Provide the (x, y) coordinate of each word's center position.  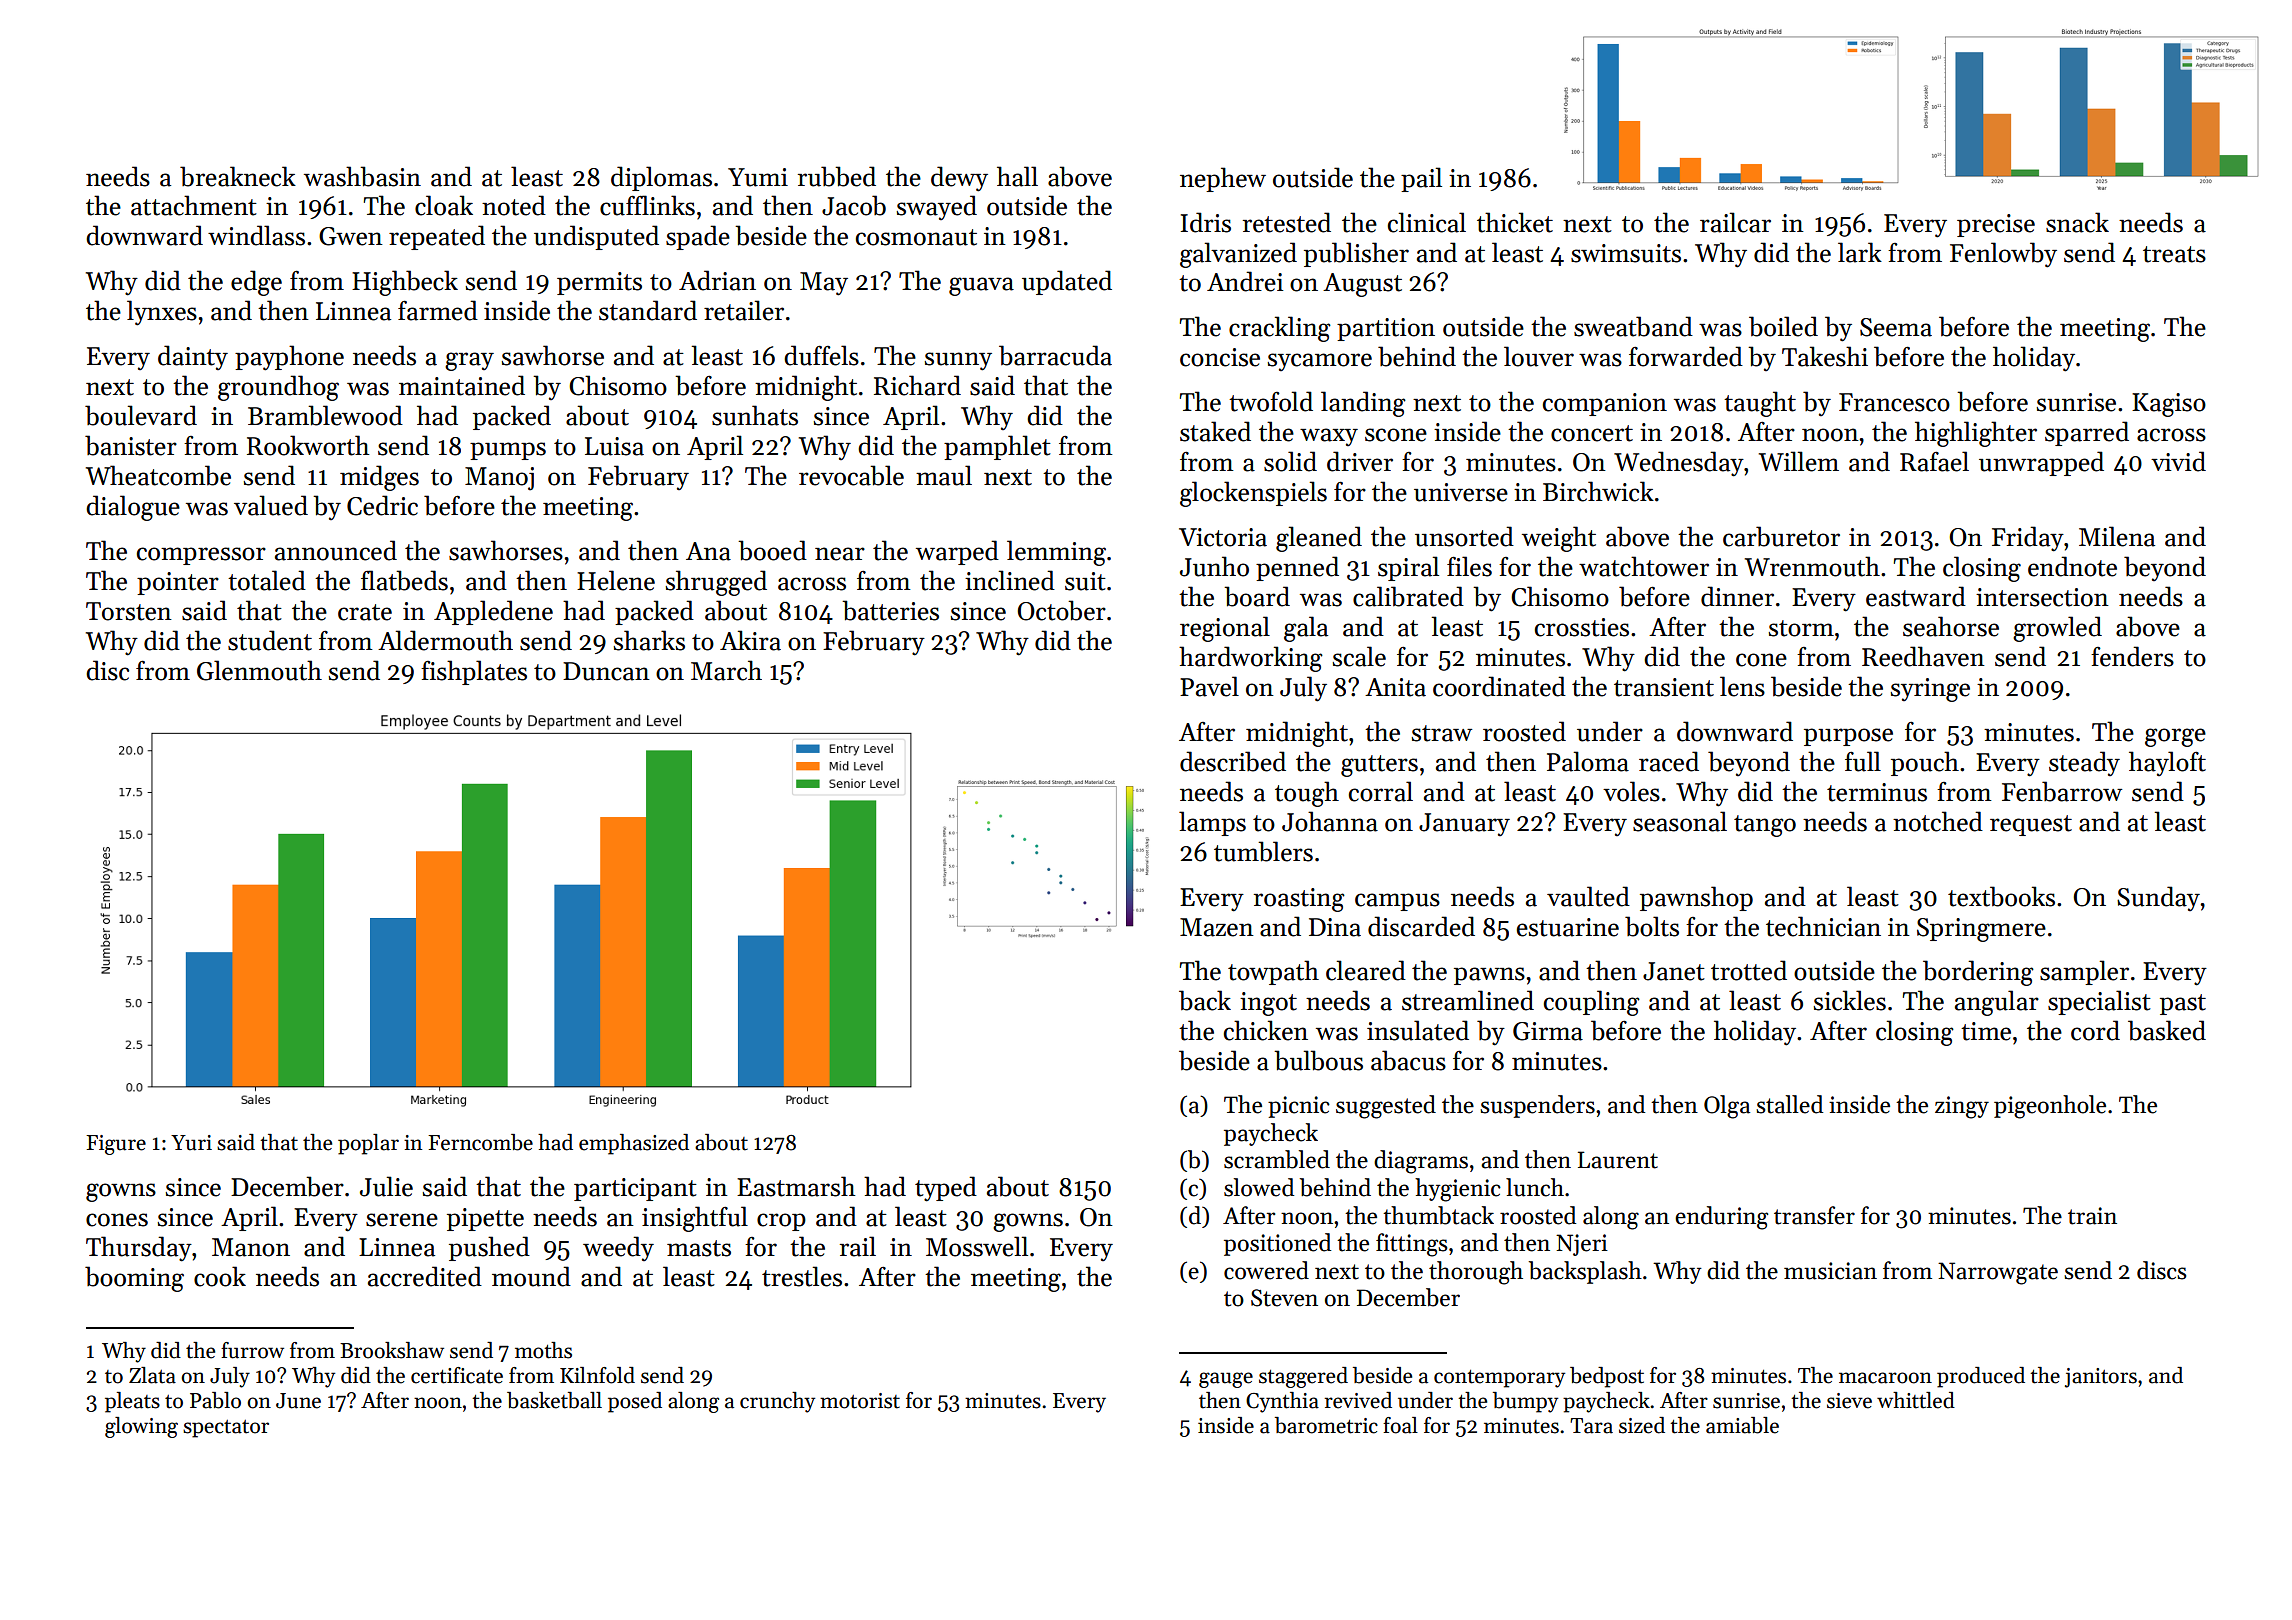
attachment (194, 205)
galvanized (1238, 255)
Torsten (129, 611)
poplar (368, 1144)
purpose (1848, 737)
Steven (1284, 1298)
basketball (554, 1400)
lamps (1212, 823)
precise (1996, 225)
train (2092, 1216)
